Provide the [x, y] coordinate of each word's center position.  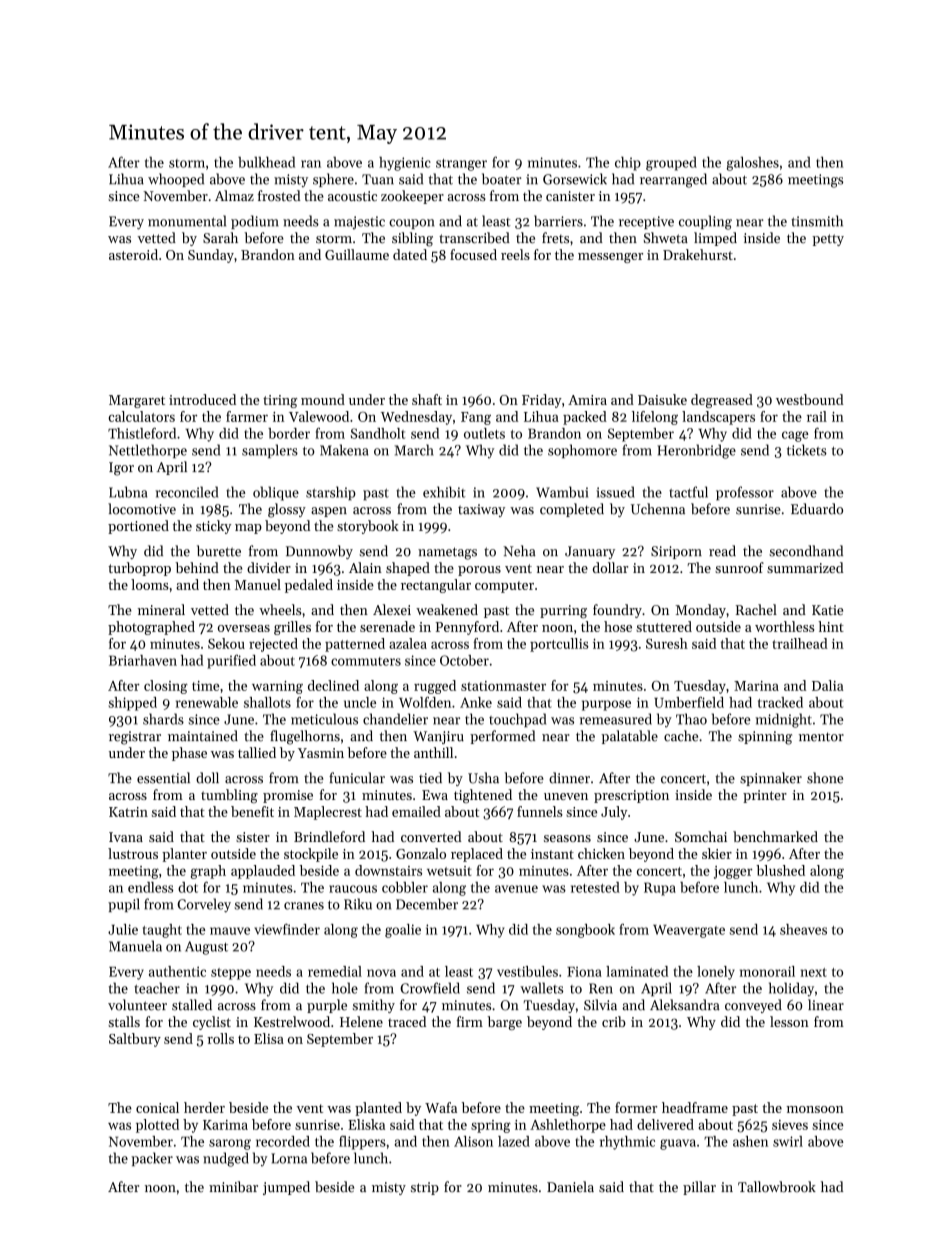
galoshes [753, 164]
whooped [176, 180]
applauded [263, 872]
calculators [141, 416]
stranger [461, 165]
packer [152, 1159]
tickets [807, 450]
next [813, 972]
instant [552, 854]
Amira [587, 400]
